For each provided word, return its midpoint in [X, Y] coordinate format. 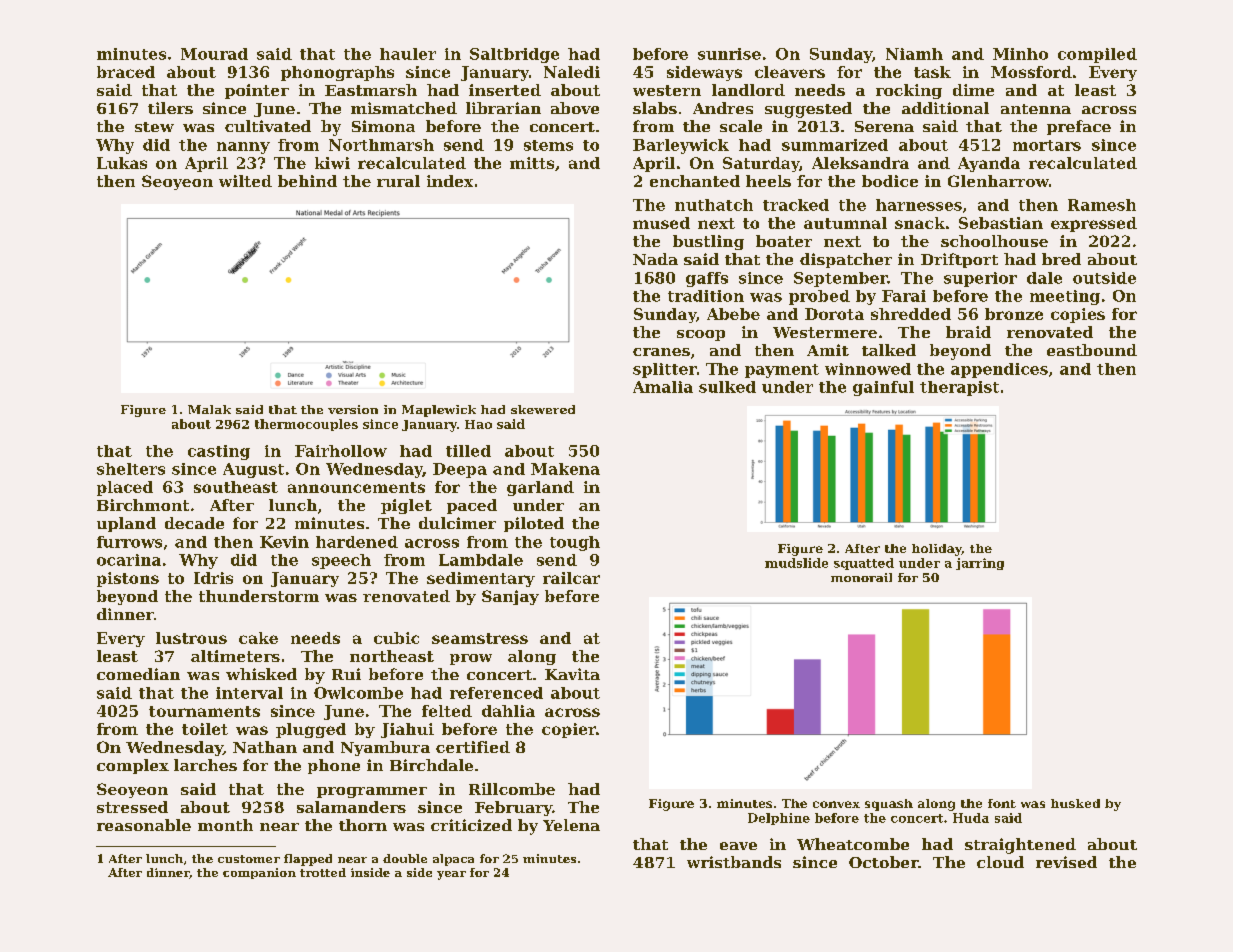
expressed [1094, 224]
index [450, 181]
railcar [571, 578]
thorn [363, 825]
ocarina [129, 560]
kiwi [332, 163]
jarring [980, 564]
